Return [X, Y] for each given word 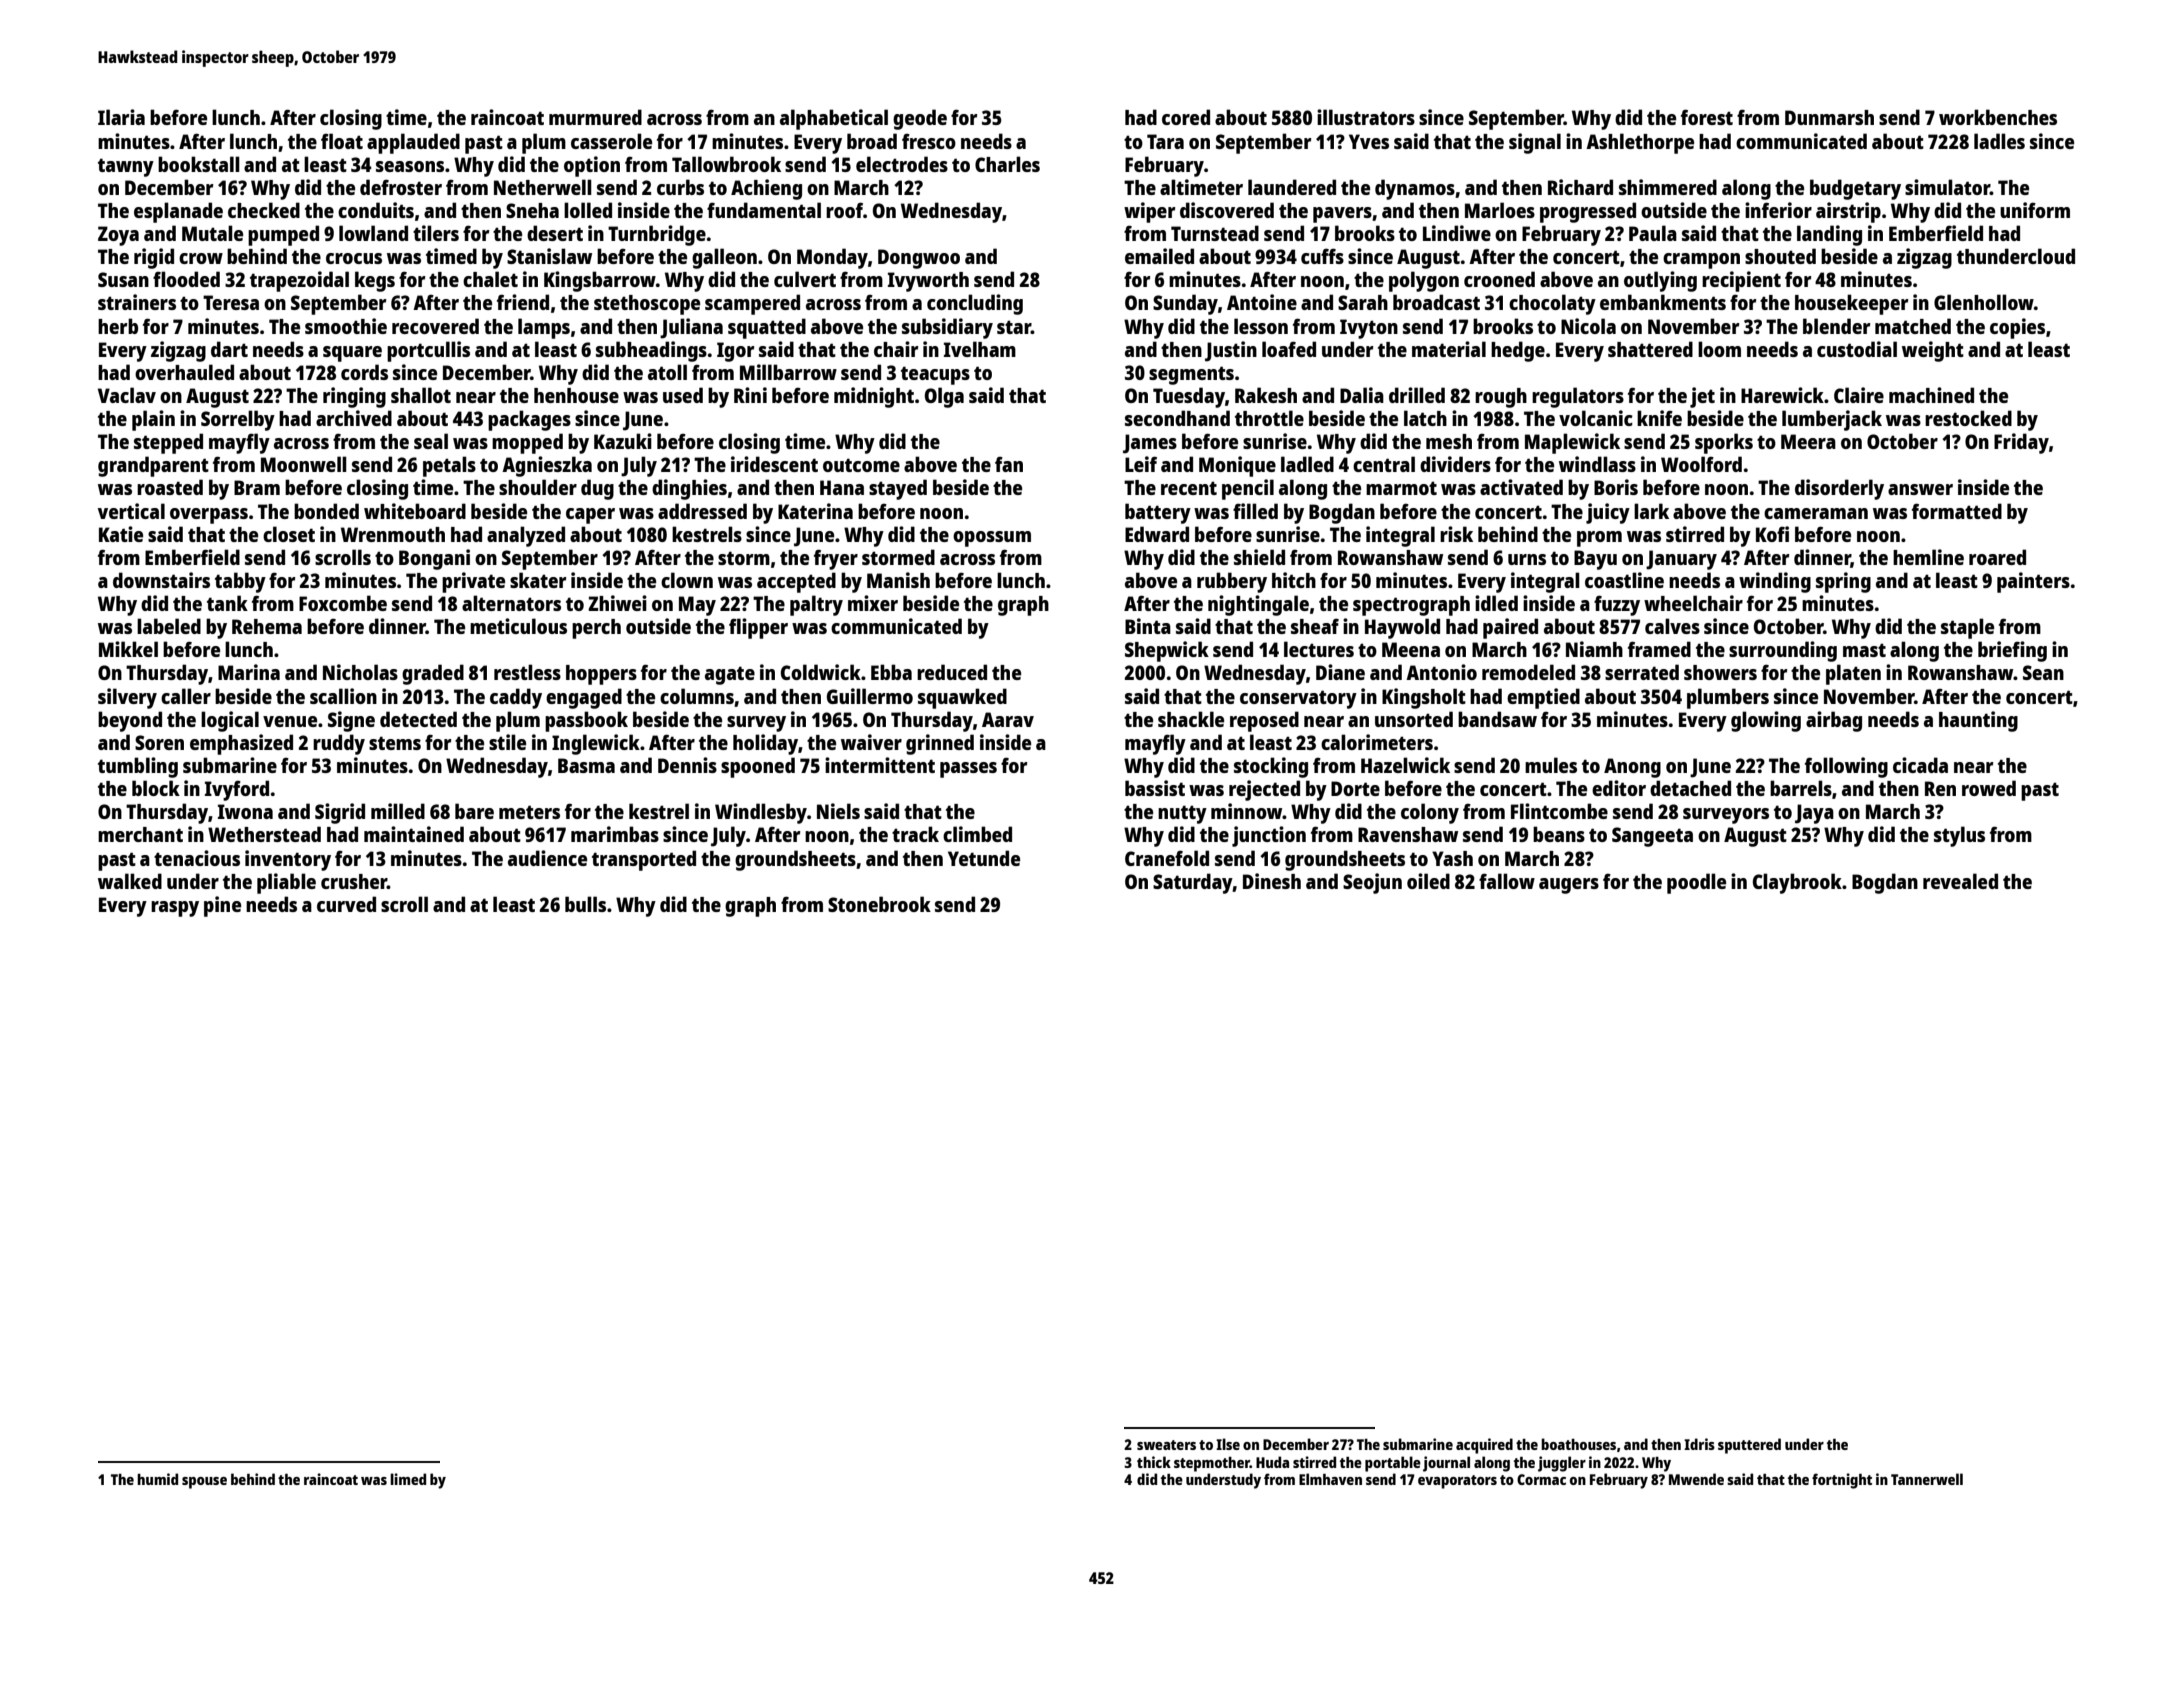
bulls [585, 904]
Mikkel [128, 649]
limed [408, 1479]
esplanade [178, 212]
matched [1913, 326]
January [1681, 560]
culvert [805, 279]
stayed [898, 489]
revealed [1960, 881]
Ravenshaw [1408, 834]
